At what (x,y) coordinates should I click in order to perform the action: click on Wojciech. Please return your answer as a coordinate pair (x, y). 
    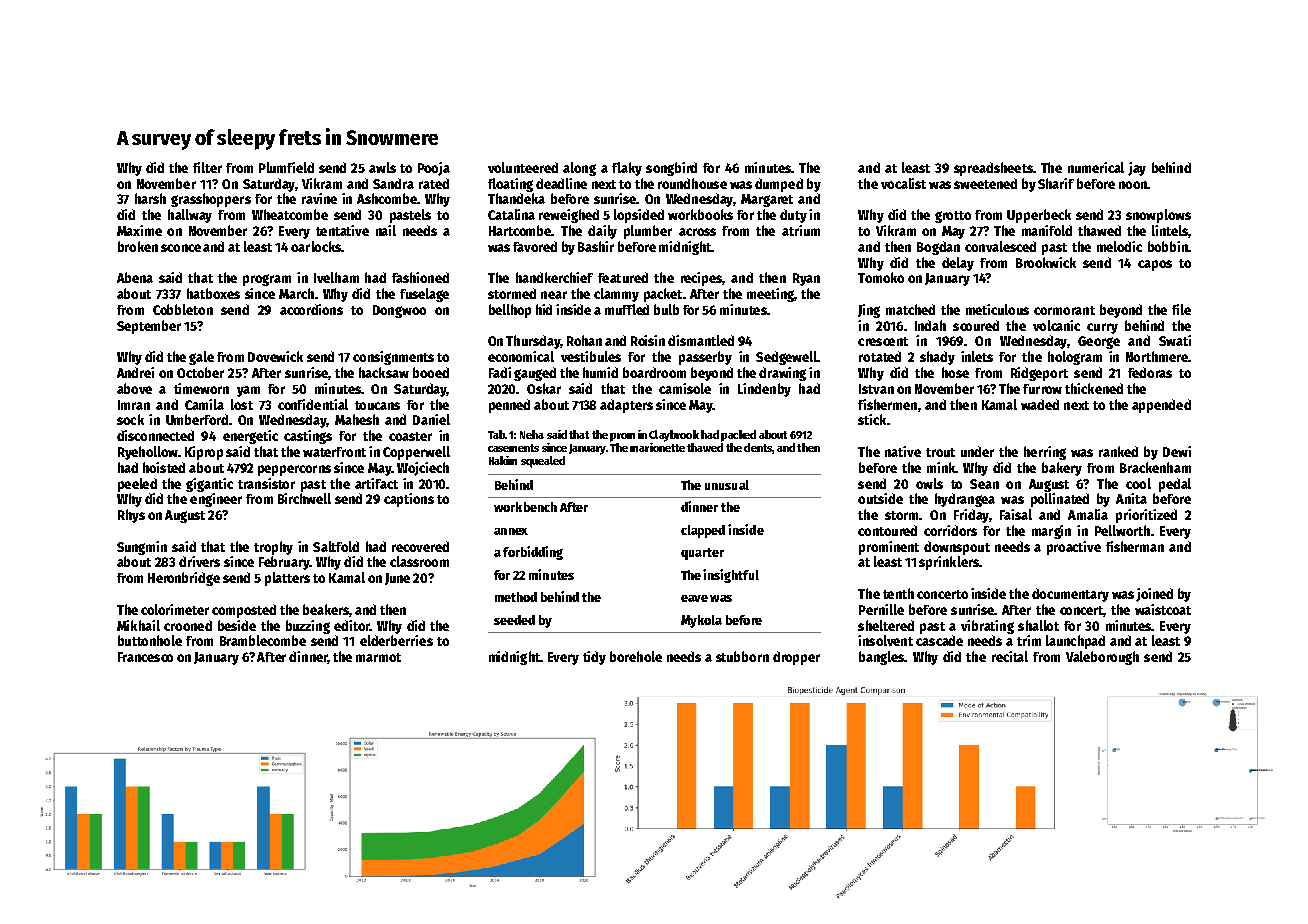
    Looking at the image, I should click on (423, 469).
